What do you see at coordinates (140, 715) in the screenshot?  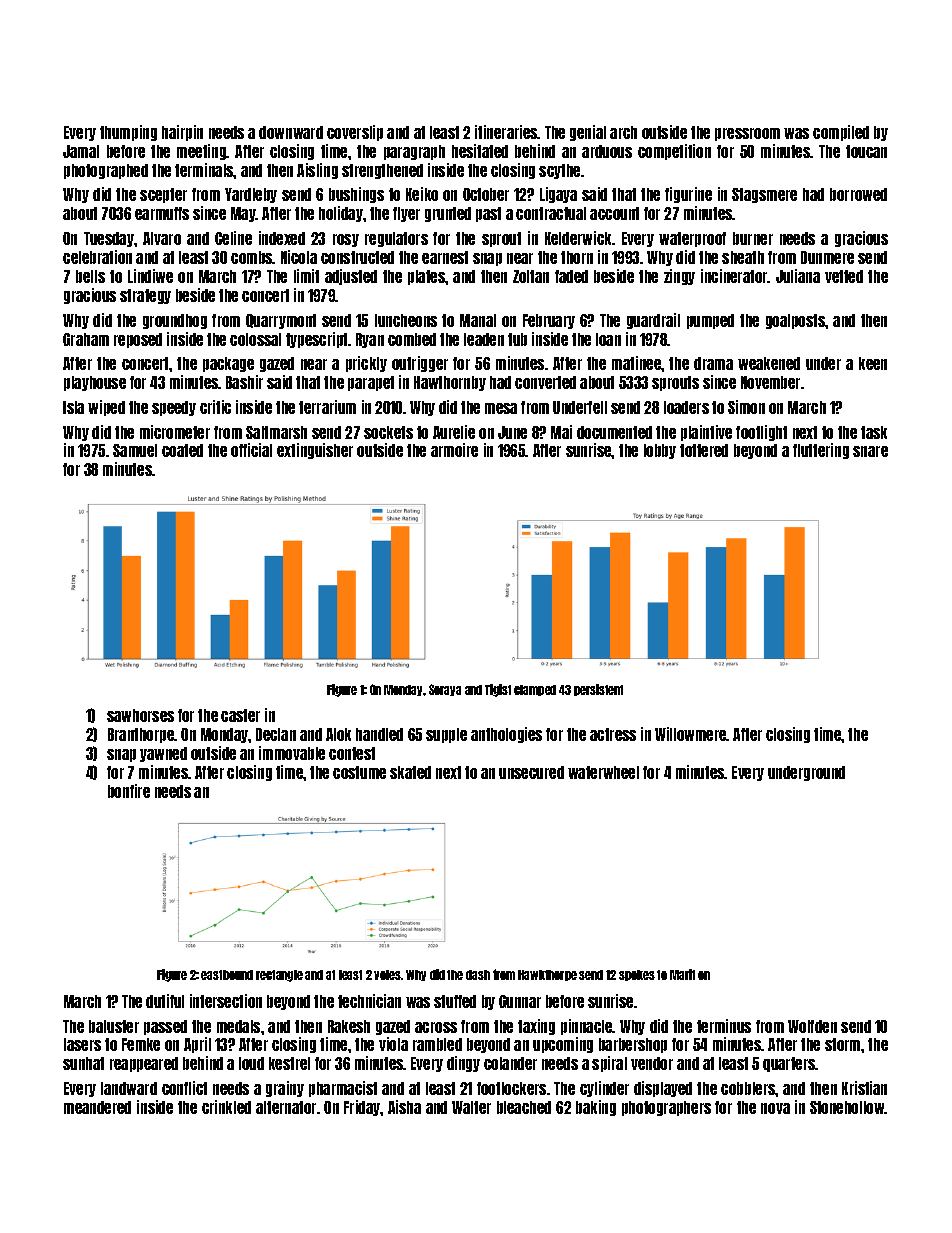 I see `sawhorses` at bounding box center [140, 715].
